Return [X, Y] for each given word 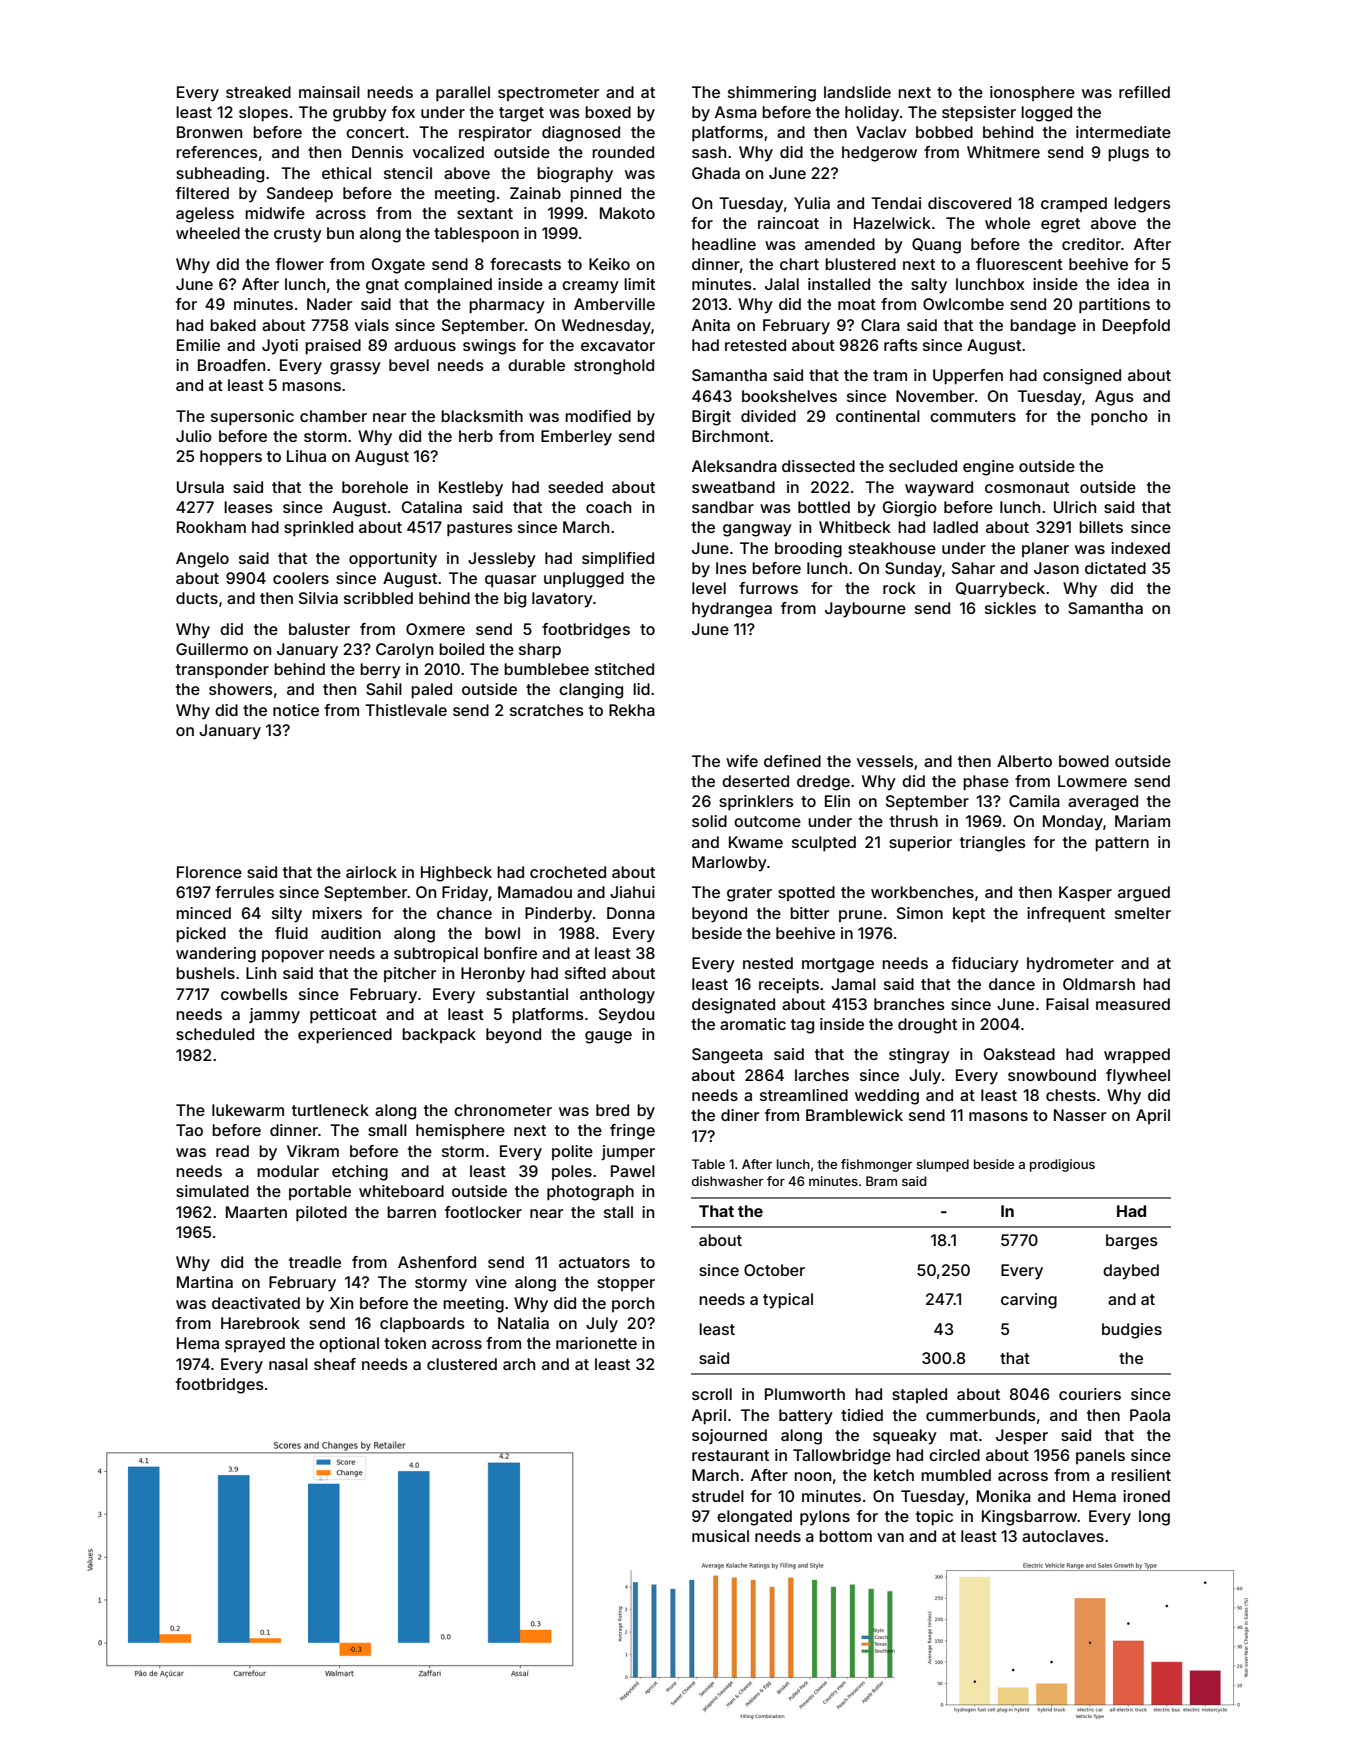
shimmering [772, 94]
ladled [955, 527]
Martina [205, 1282]
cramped [1074, 204]
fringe [632, 1132]
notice [296, 710]
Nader [329, 304]
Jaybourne [865, 610]
